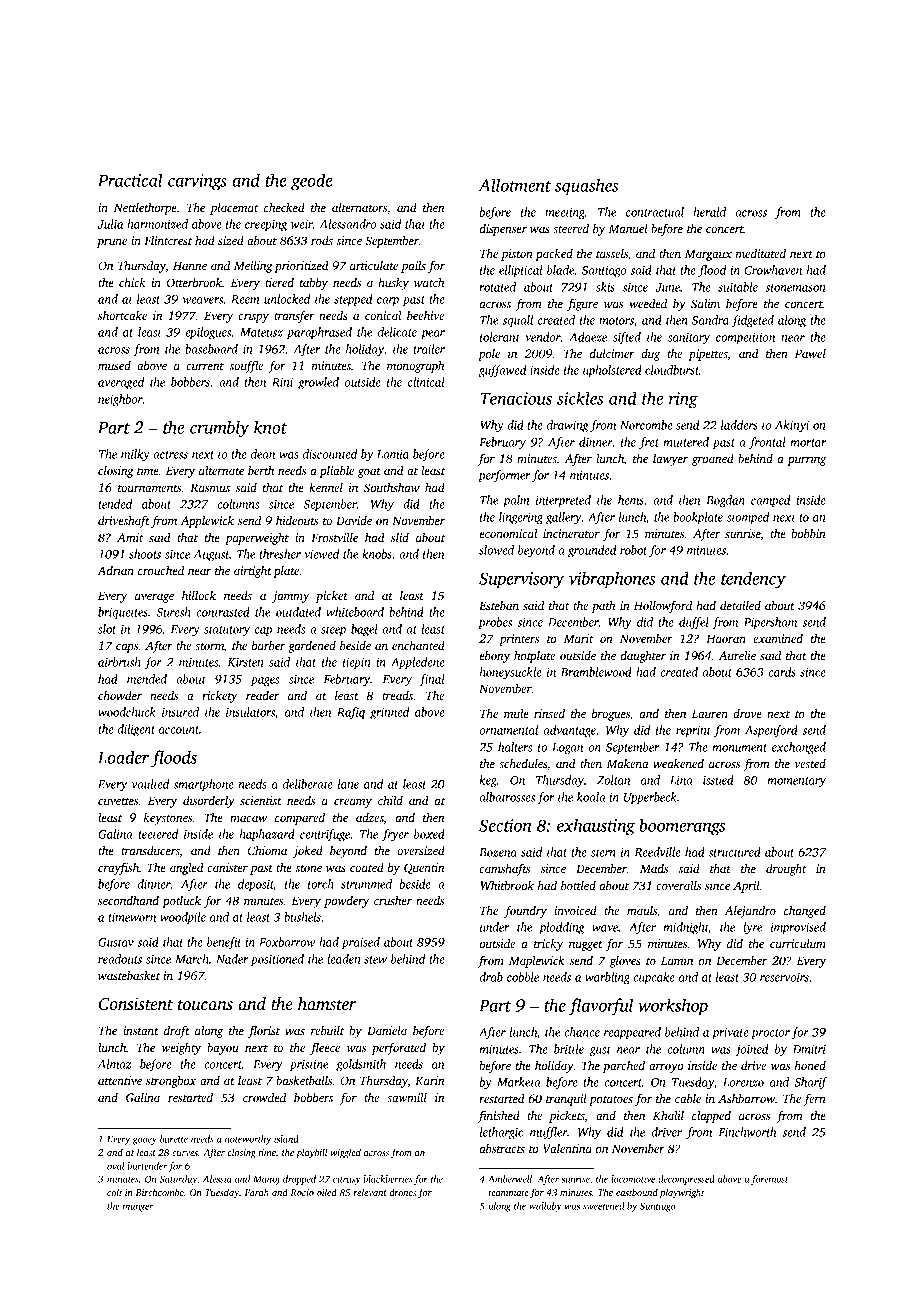  What do you see at coordinates (158, 834) in the screenshot?
I see `teetered` at bounding box center [158, 834].
